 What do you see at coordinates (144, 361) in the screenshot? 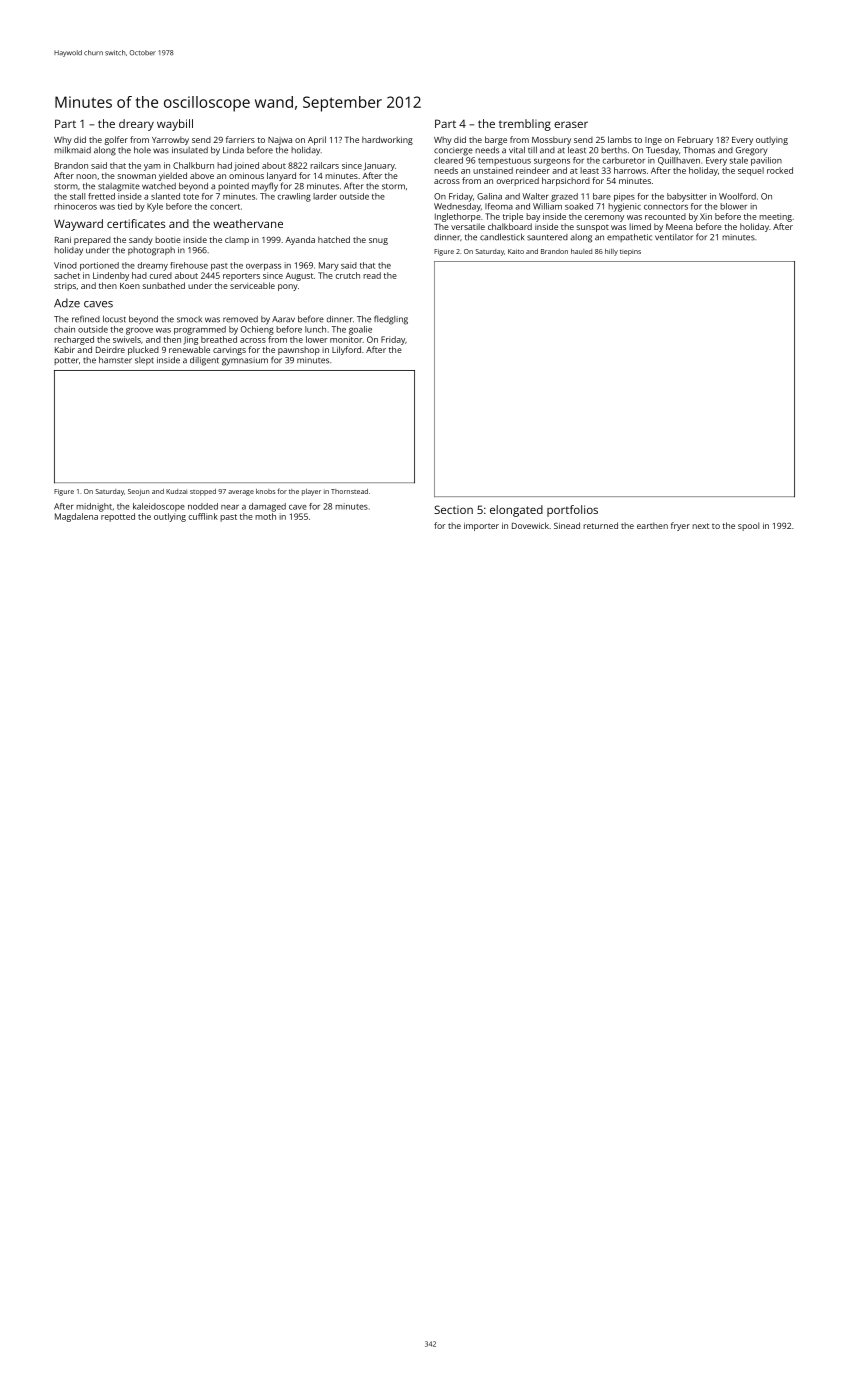
I see `slept` at bounding box center [144, 361].
